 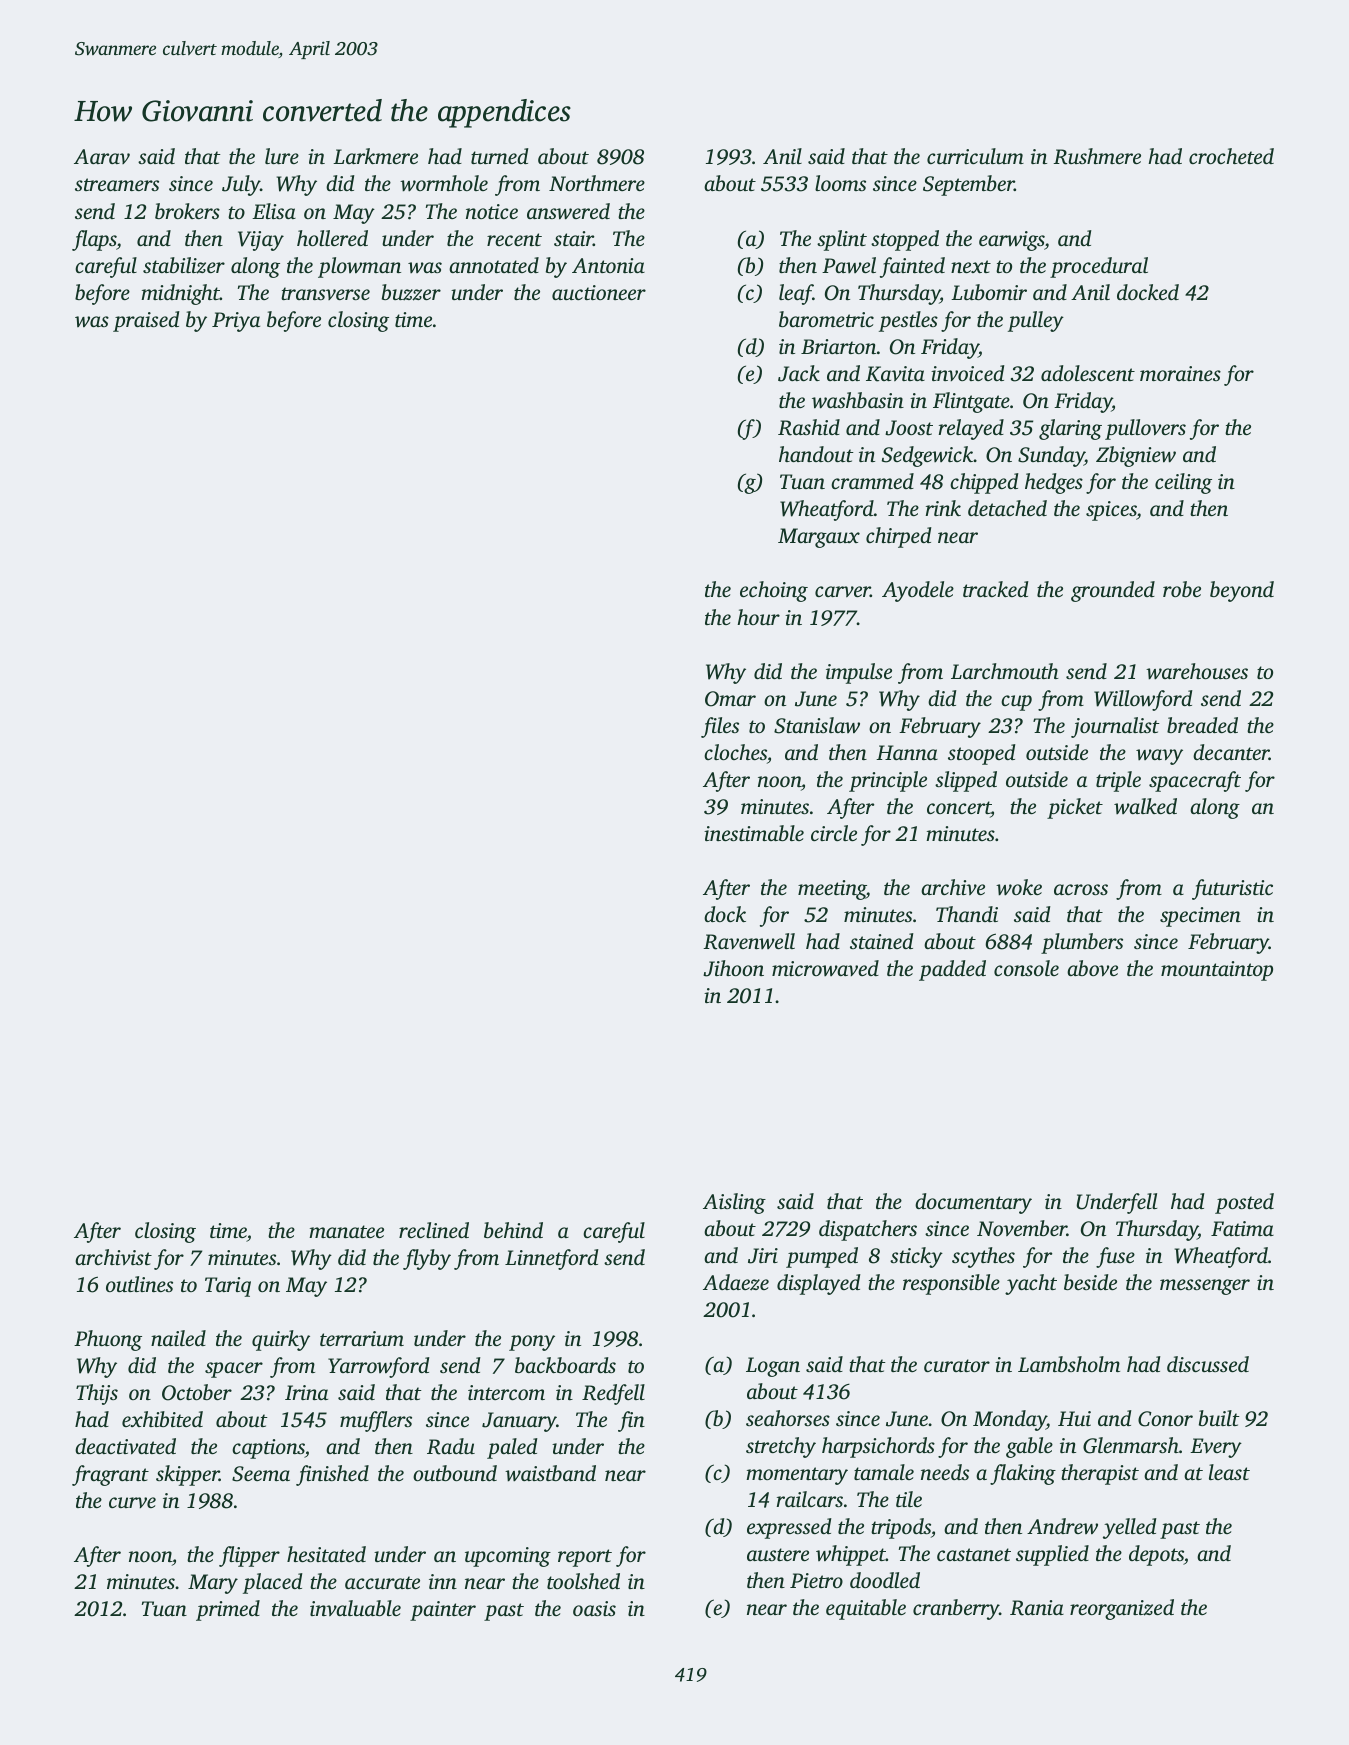 I want to click on Rushmere, so click(x=1097, y=156).
